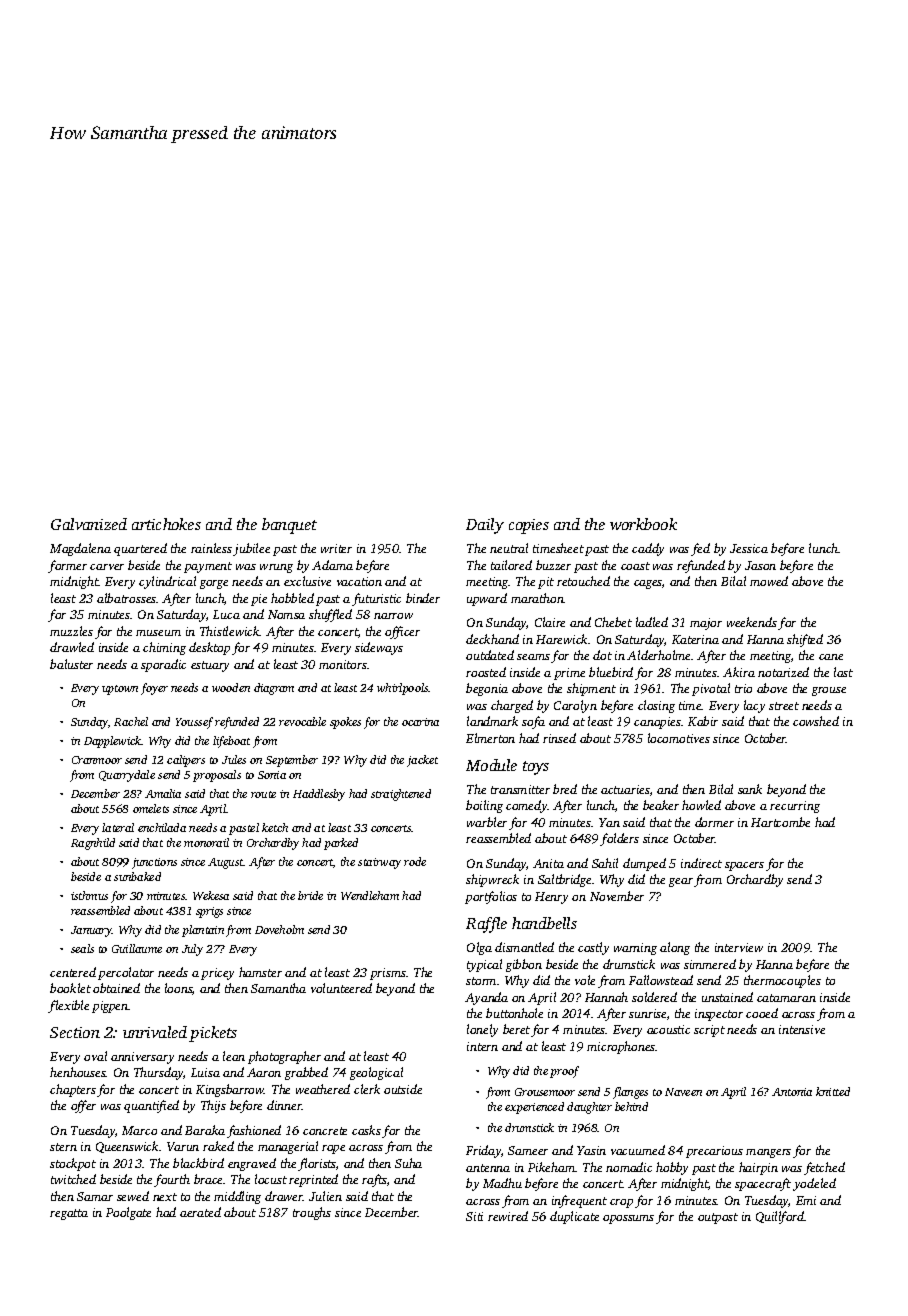  What do you see at coordinates (550, 622) in the page?
I see `Claire` at bounding box center [550, 622].
